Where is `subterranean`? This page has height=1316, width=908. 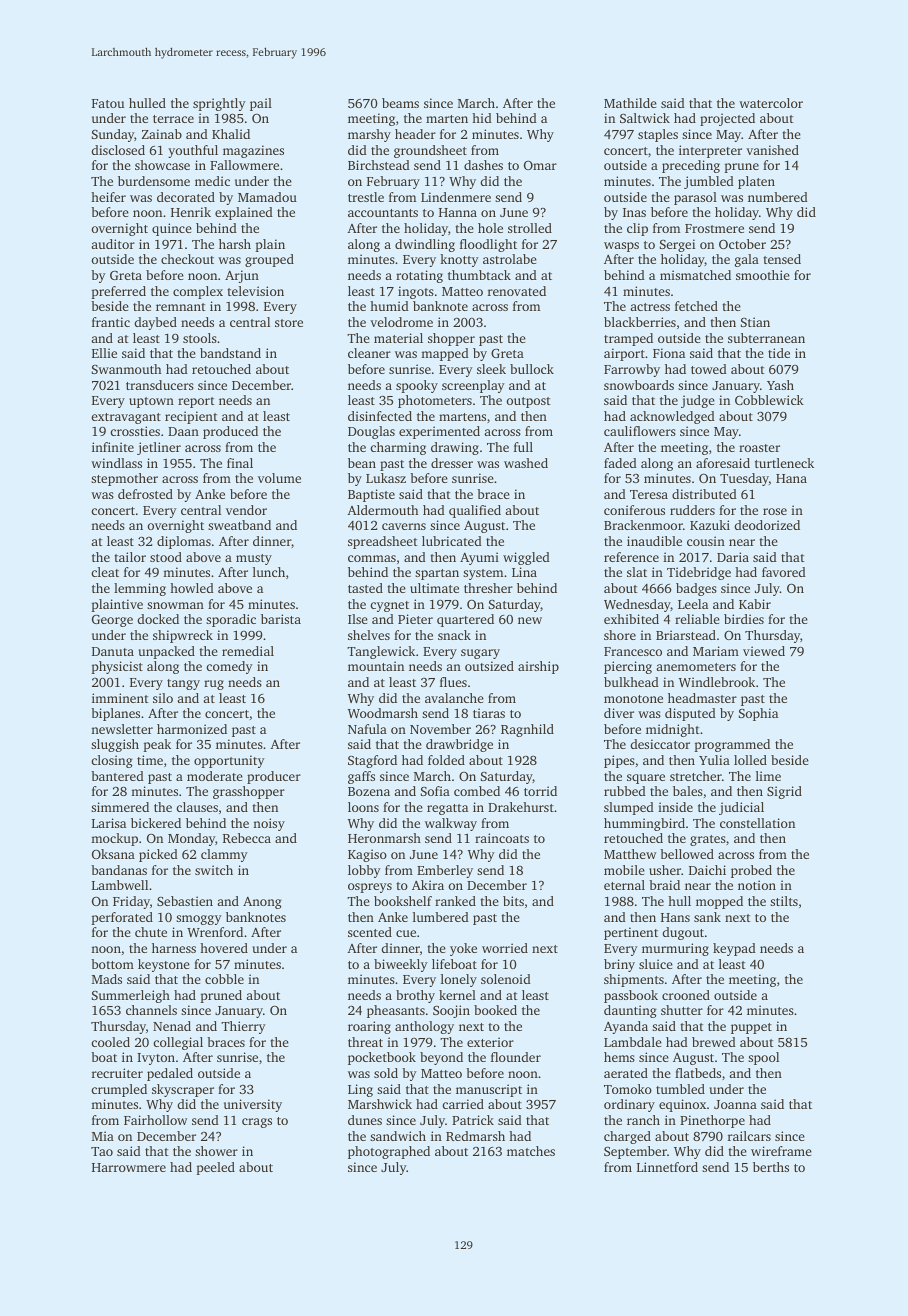 subterranean is located at coordinates (766, 338).
